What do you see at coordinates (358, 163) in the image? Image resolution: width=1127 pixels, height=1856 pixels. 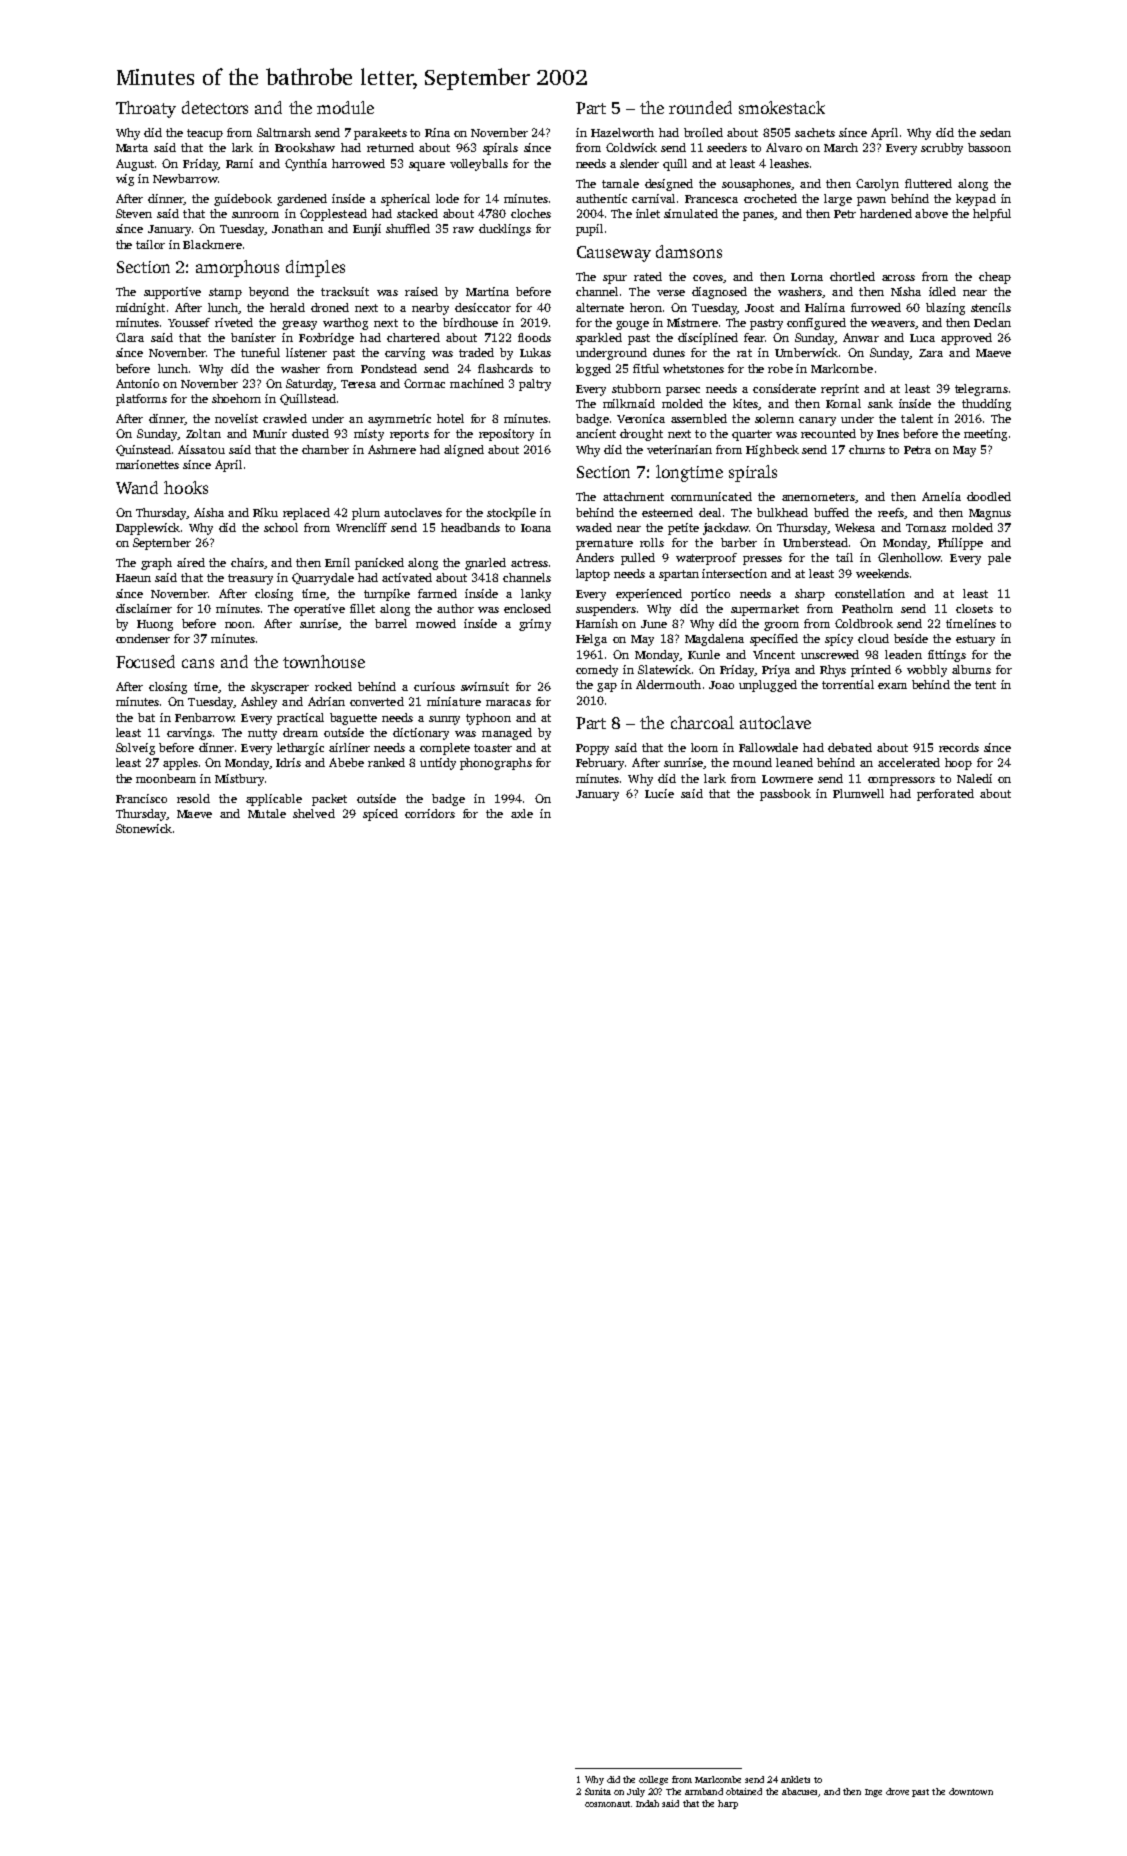 I see `harrowed` at bounding box center [358, 163].
